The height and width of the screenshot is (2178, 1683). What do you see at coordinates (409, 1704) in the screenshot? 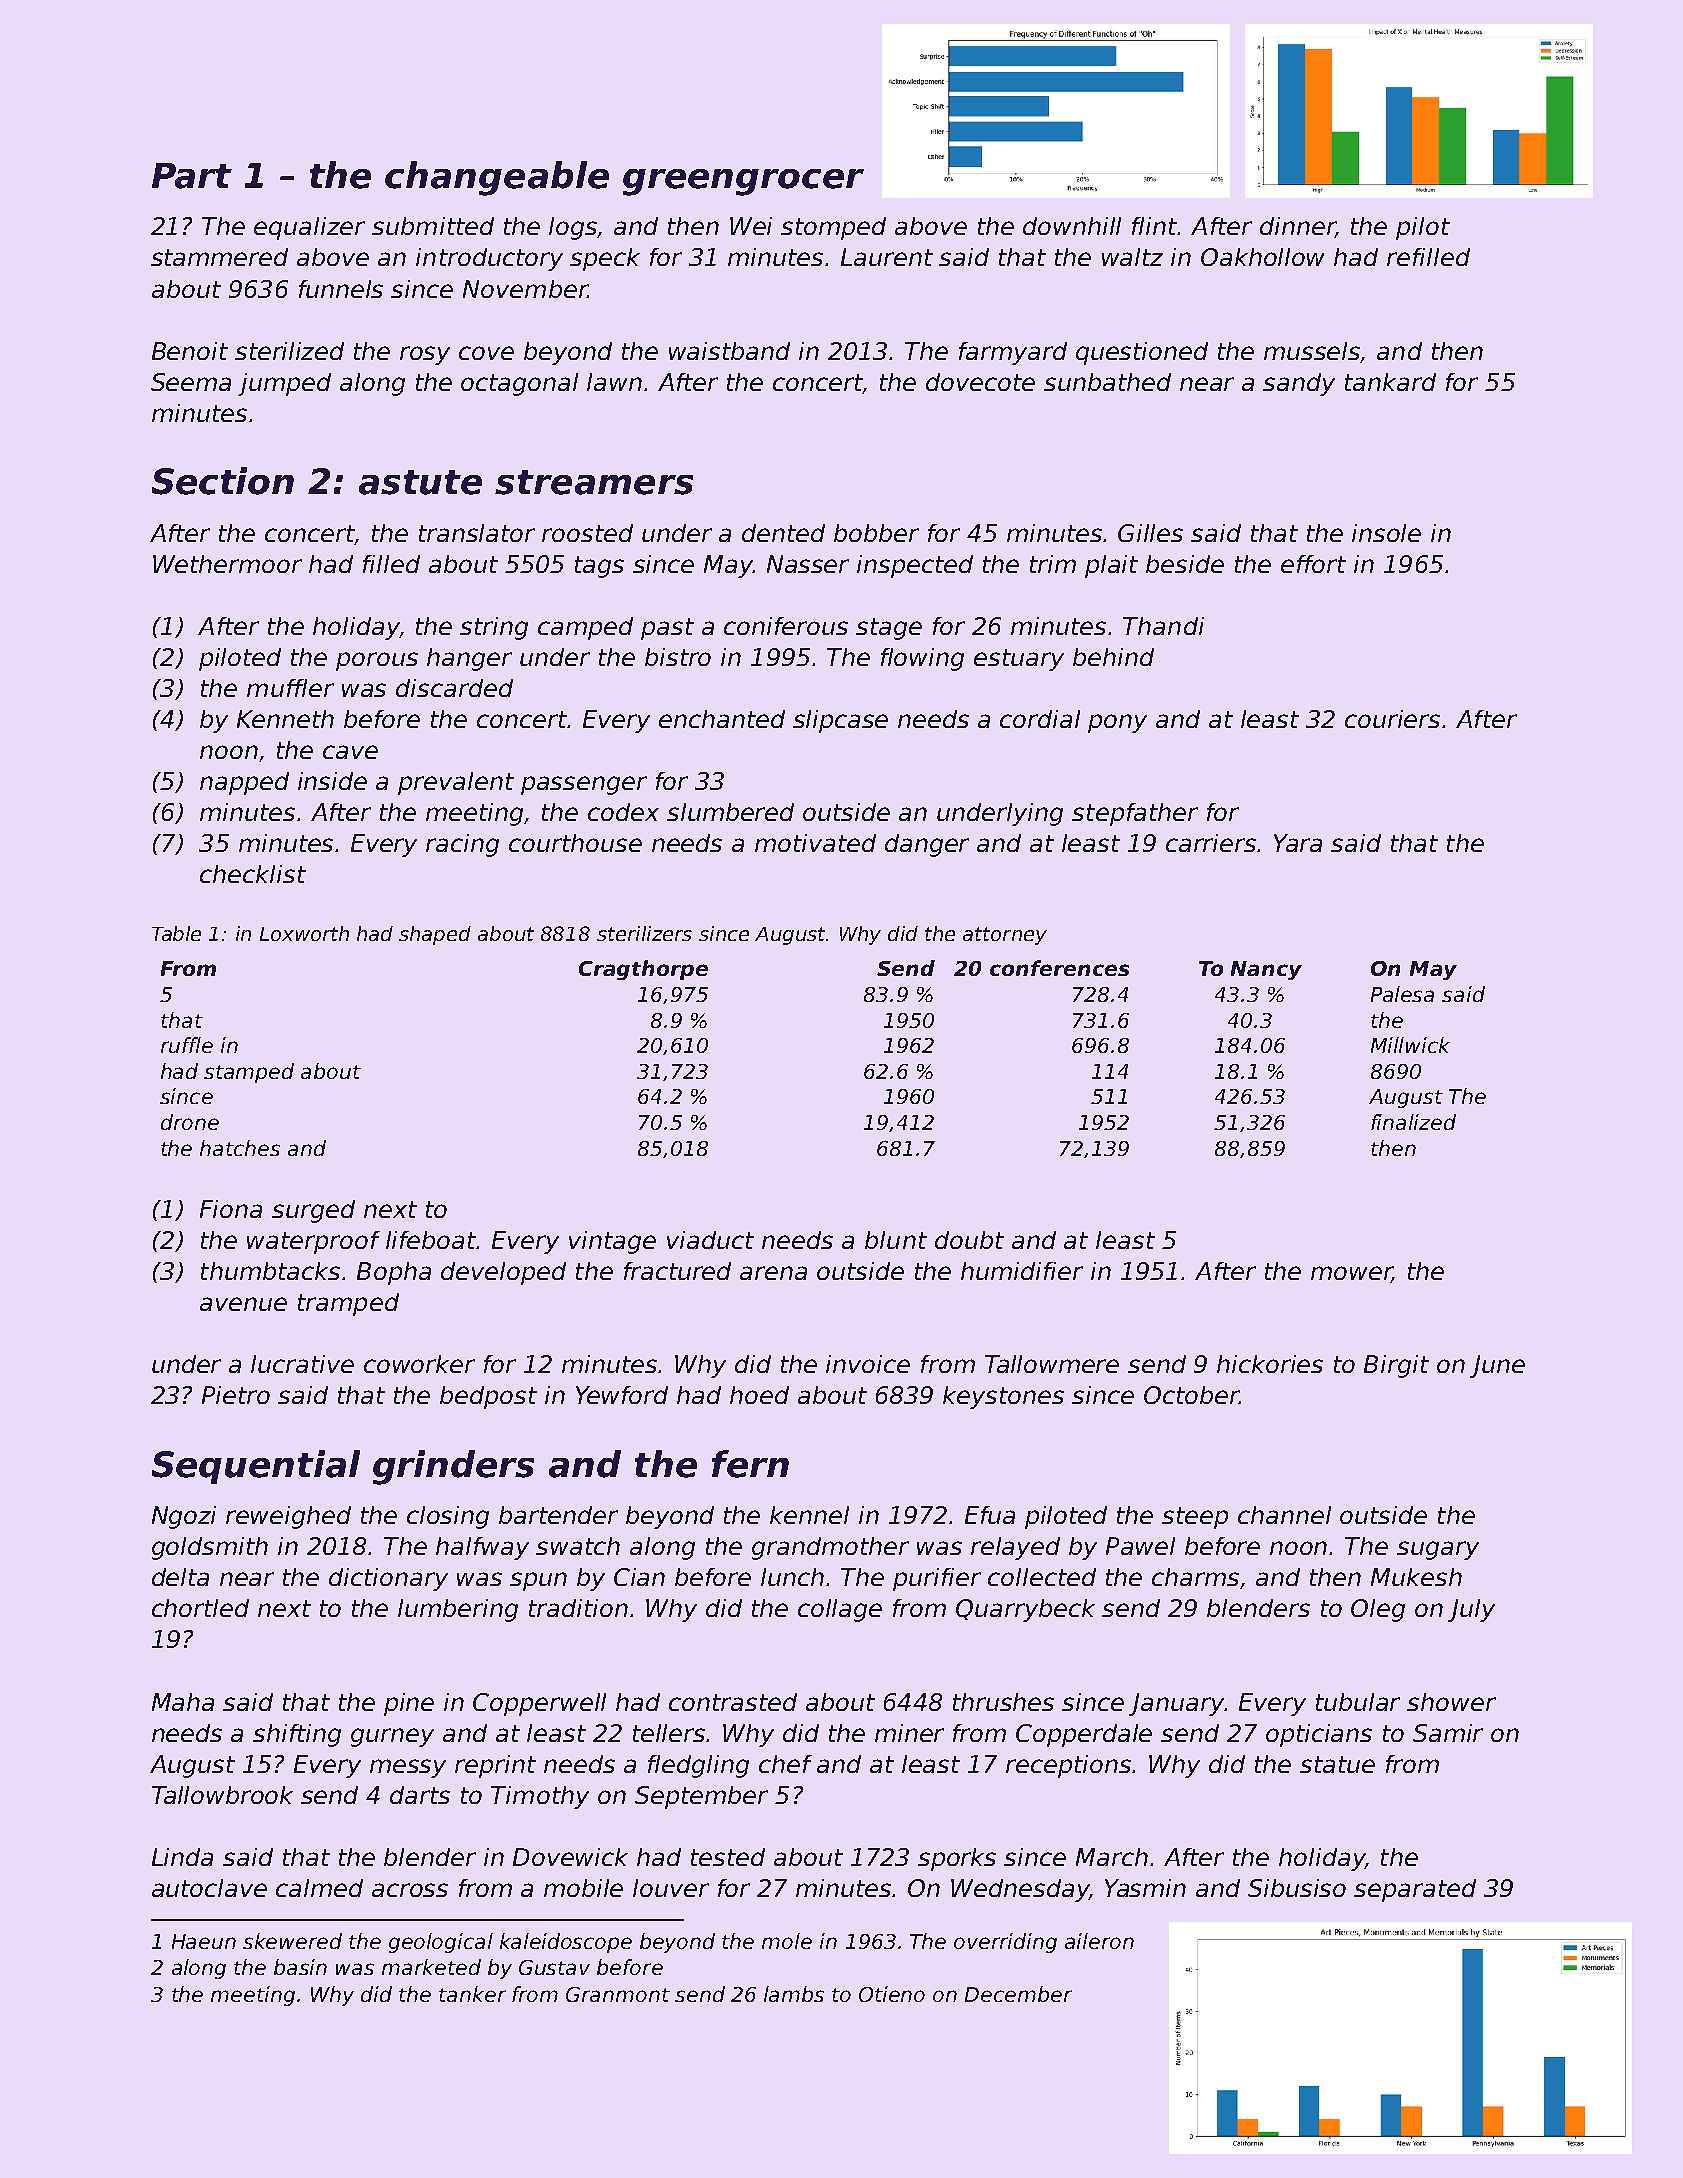
I see `pine` at bounding box center [409, 1704].
